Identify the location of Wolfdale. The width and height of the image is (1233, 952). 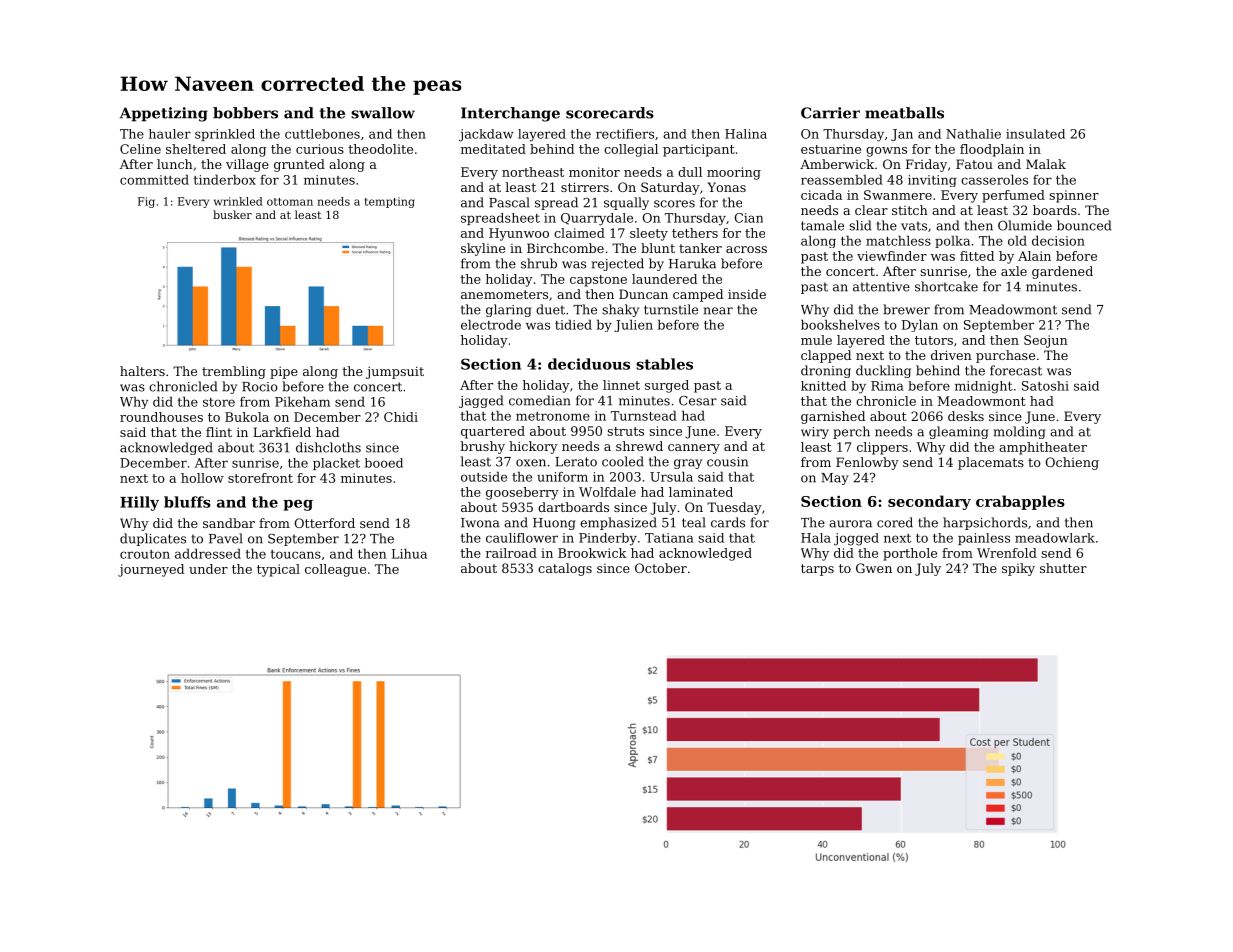
(607, 492).
